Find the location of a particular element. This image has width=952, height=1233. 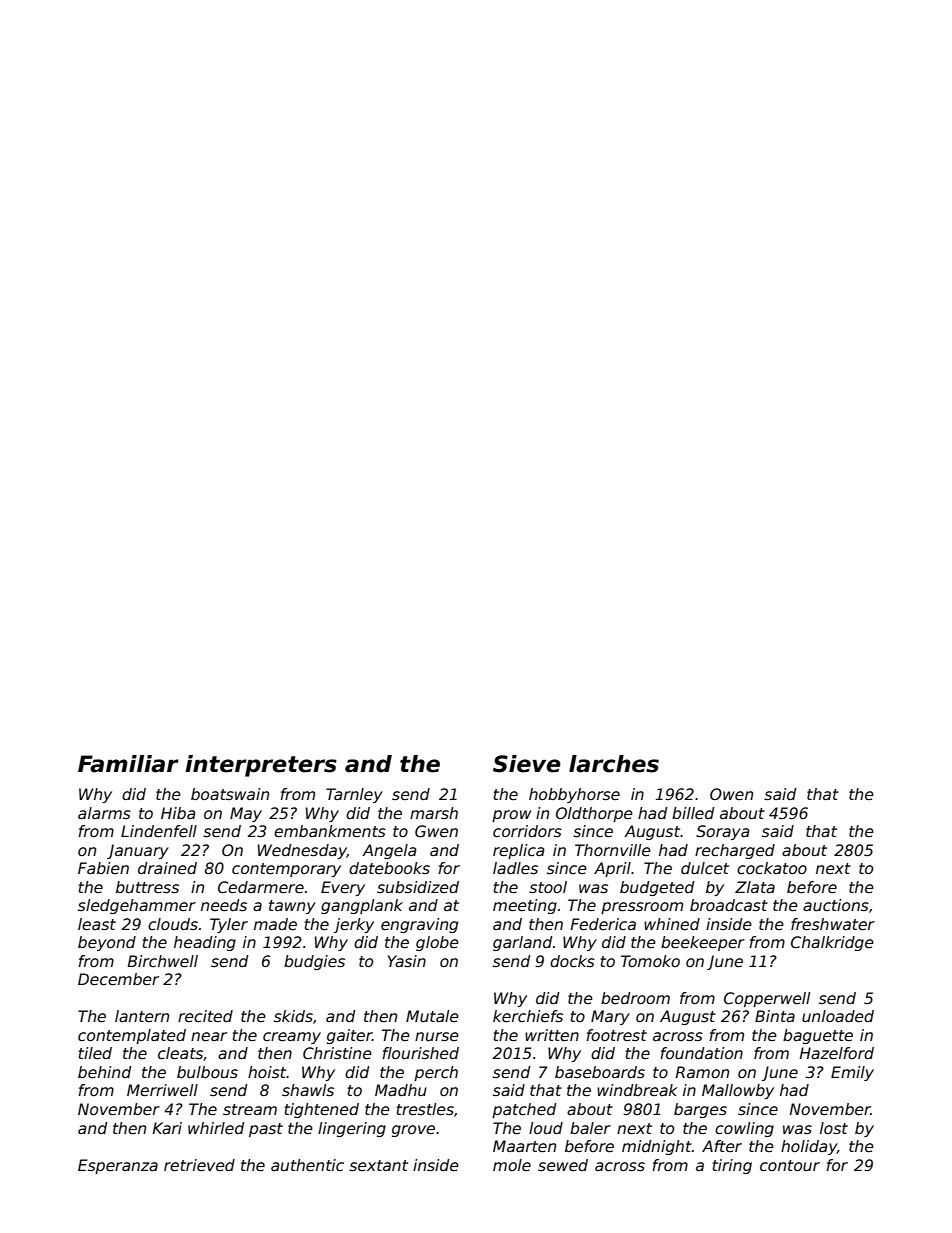

Tarnley is located at coordinates (354, 795).
